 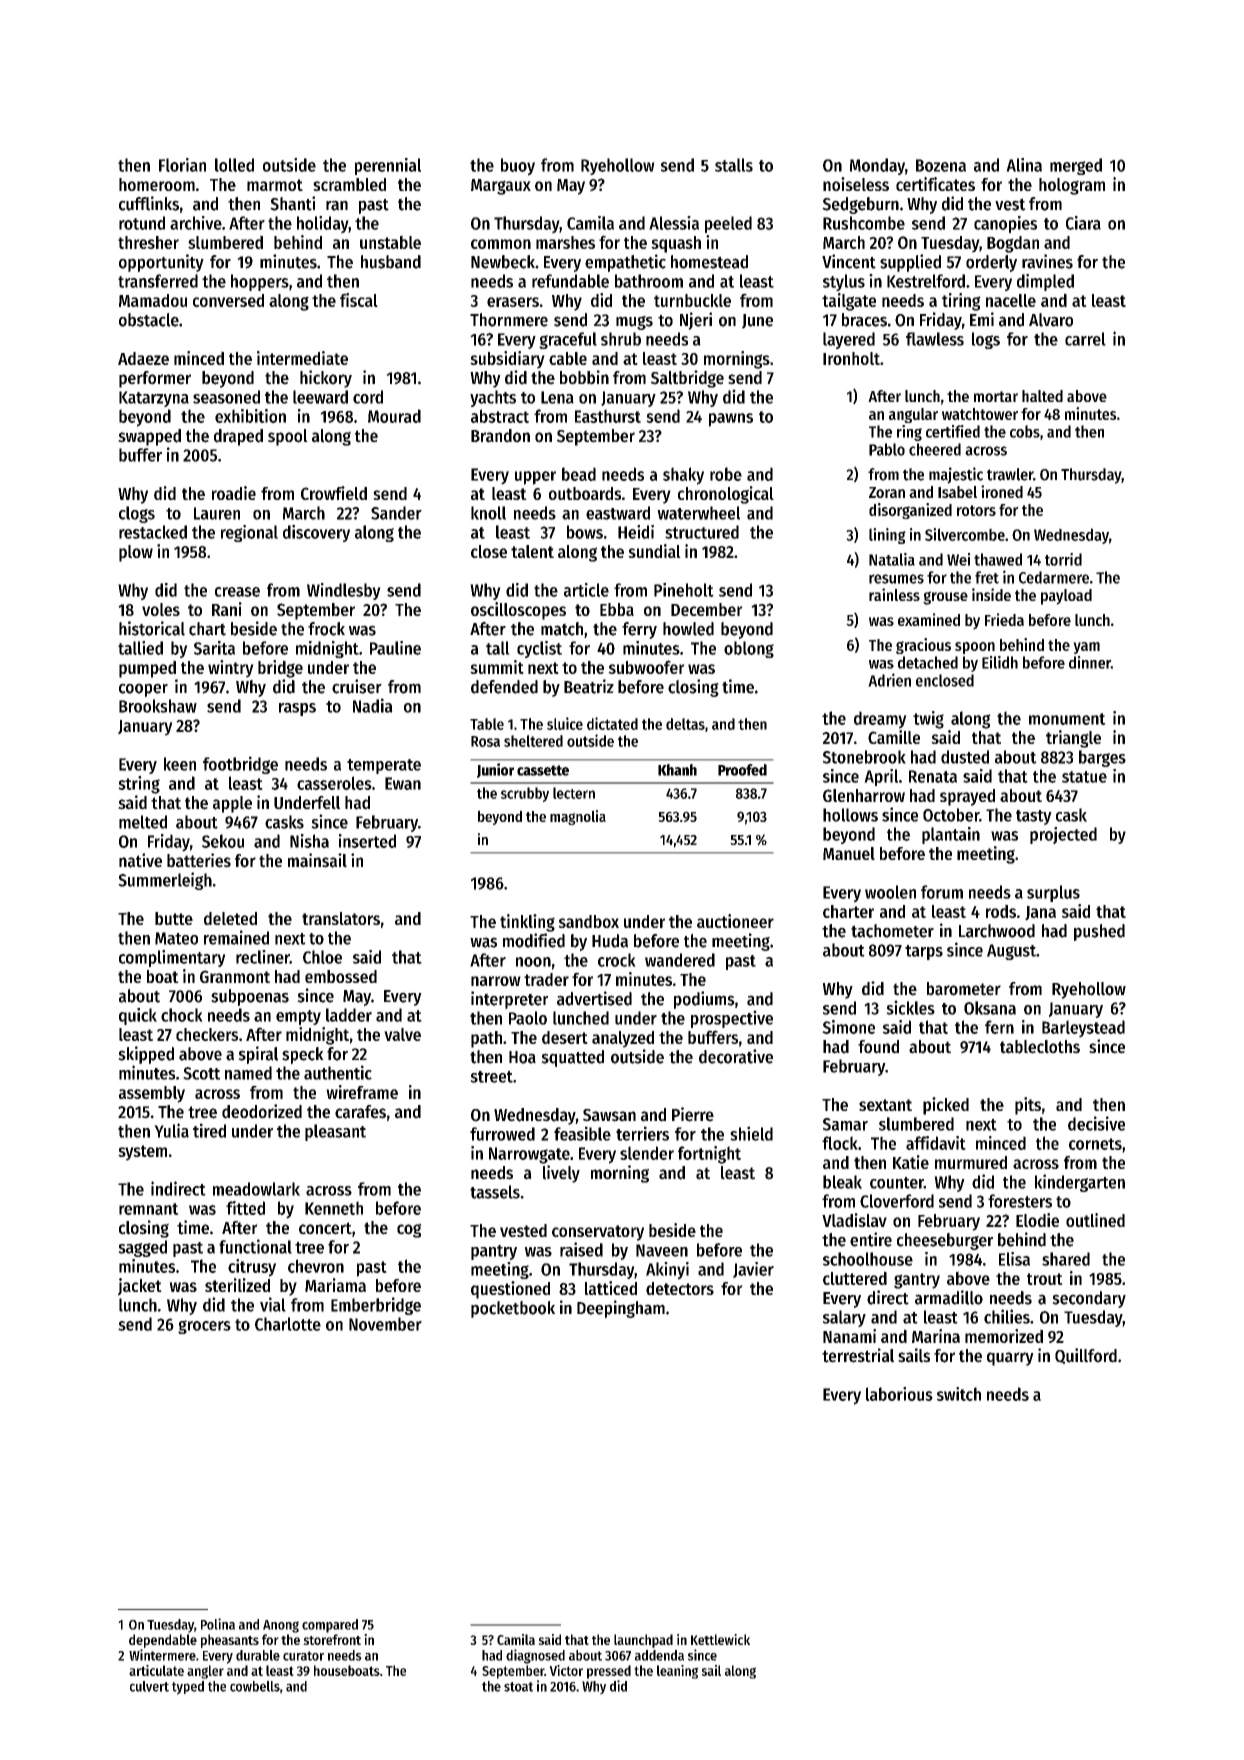 I want to click on November, so click(x=385, y=1324).
